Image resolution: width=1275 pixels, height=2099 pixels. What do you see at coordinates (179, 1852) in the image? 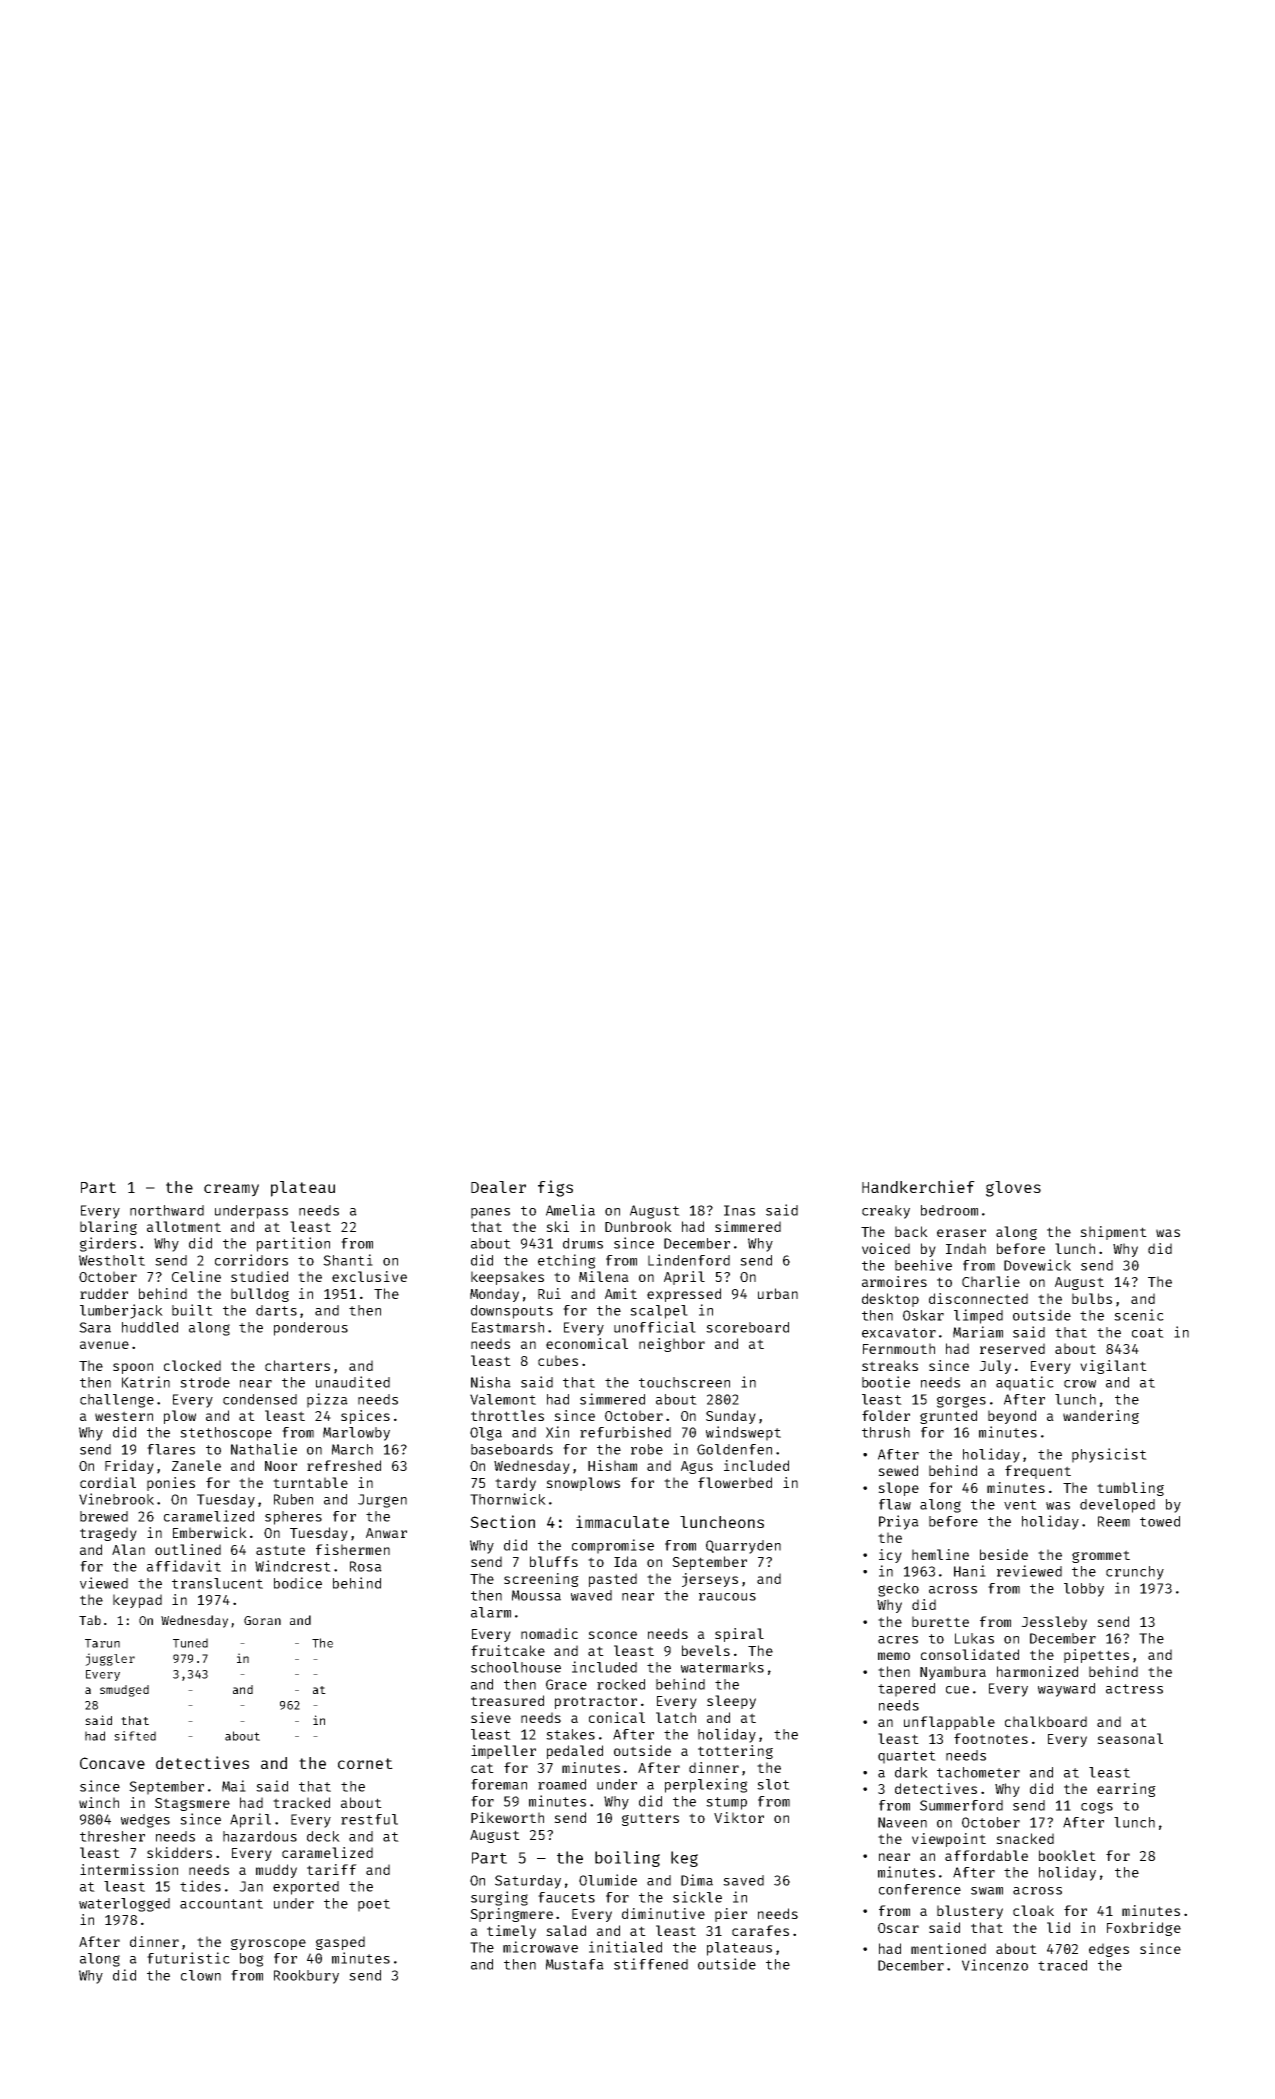
I see `skidders` at bounding box center [179, 1852].
